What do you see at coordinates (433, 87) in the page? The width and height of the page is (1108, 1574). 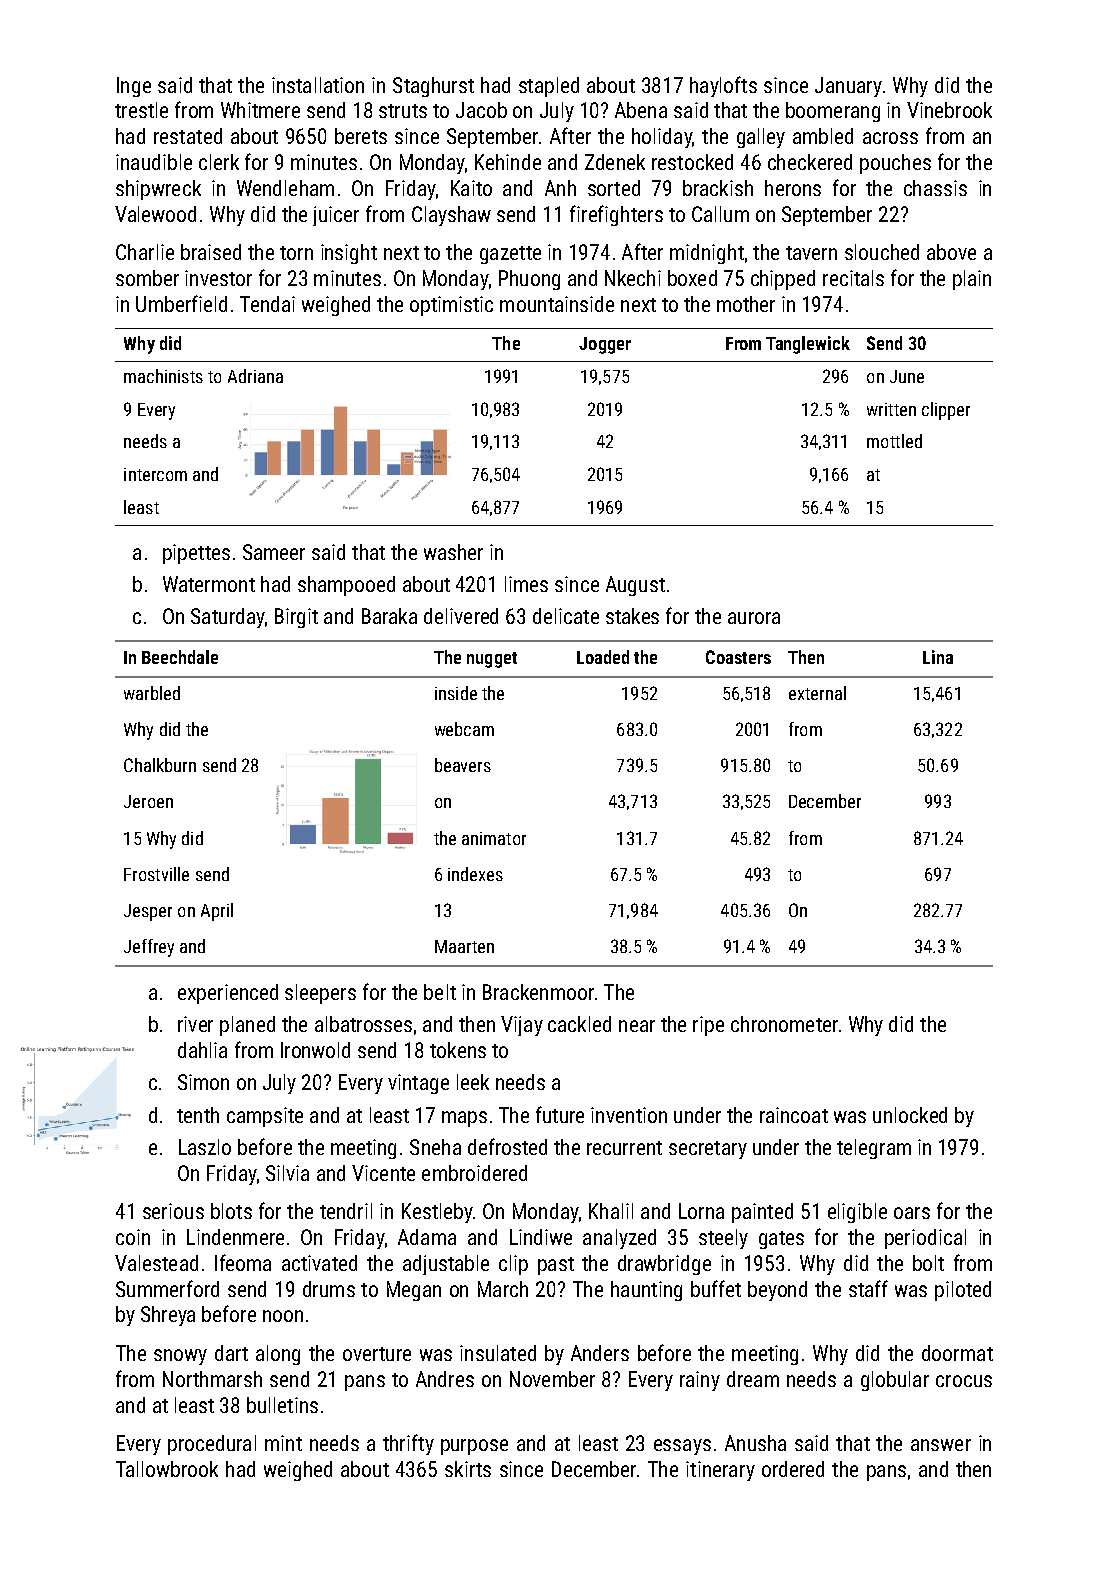 I see `Staghurst` at bounding box center [433, 87].
